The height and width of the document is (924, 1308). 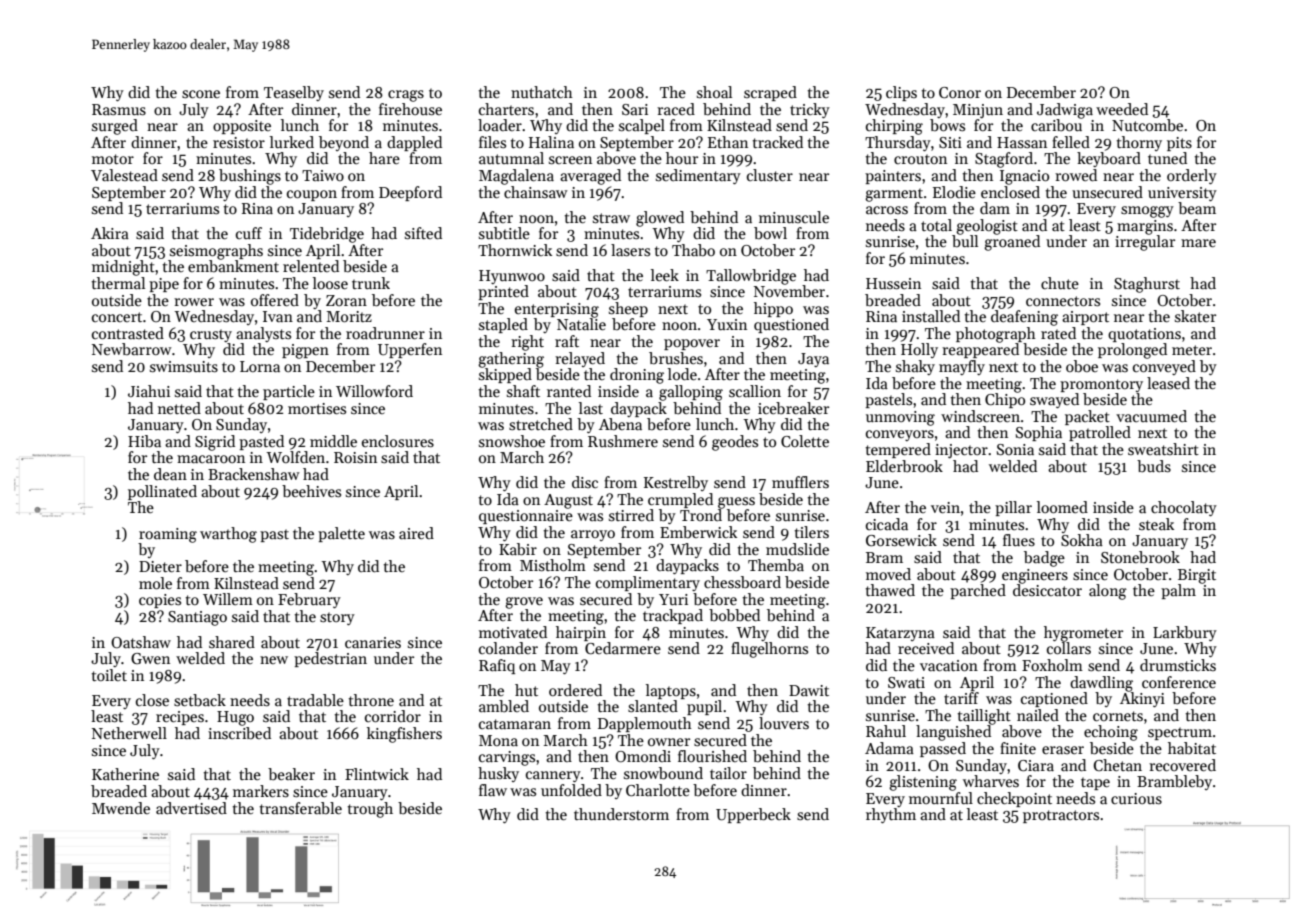 I want to click on transferable, so click(x=301, y=808).
